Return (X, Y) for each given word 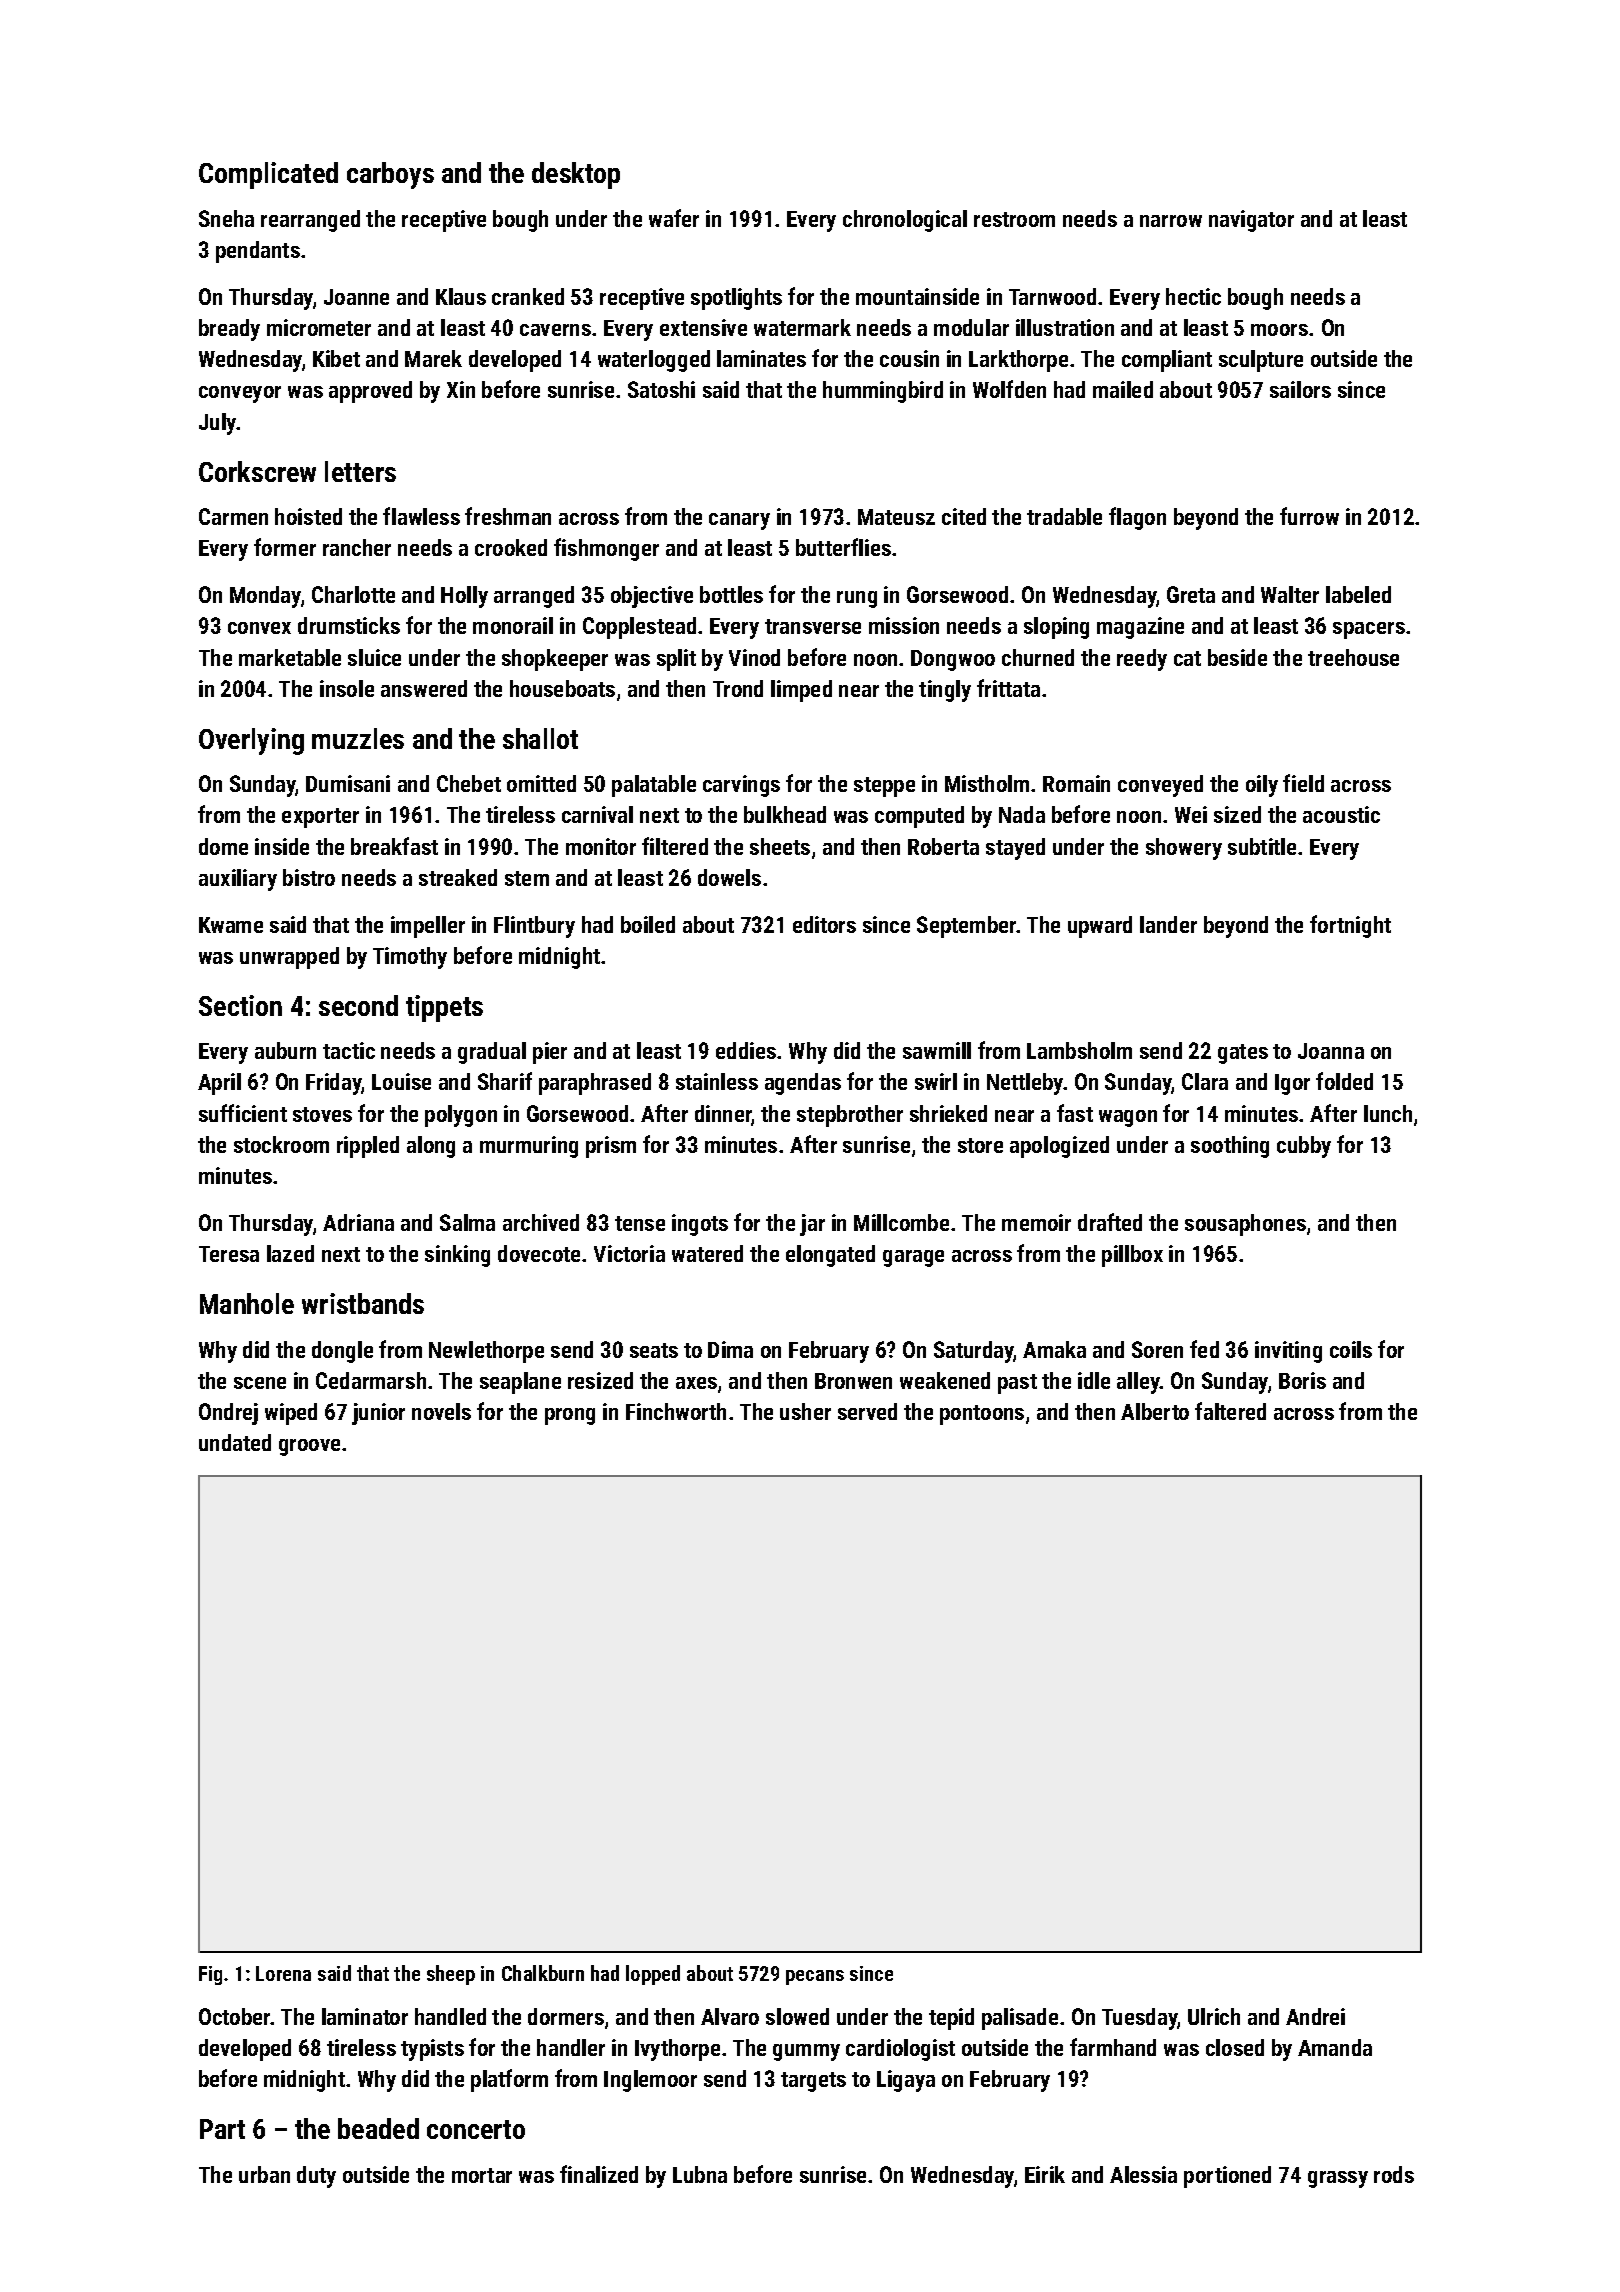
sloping (1056, 628)
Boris (1302, 1380)
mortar (482, 2175)
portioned (1227, 2177)
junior (378, 1414)
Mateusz (896, 517)
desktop (576, 175)
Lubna (700, 2174)
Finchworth (676, 1411)
